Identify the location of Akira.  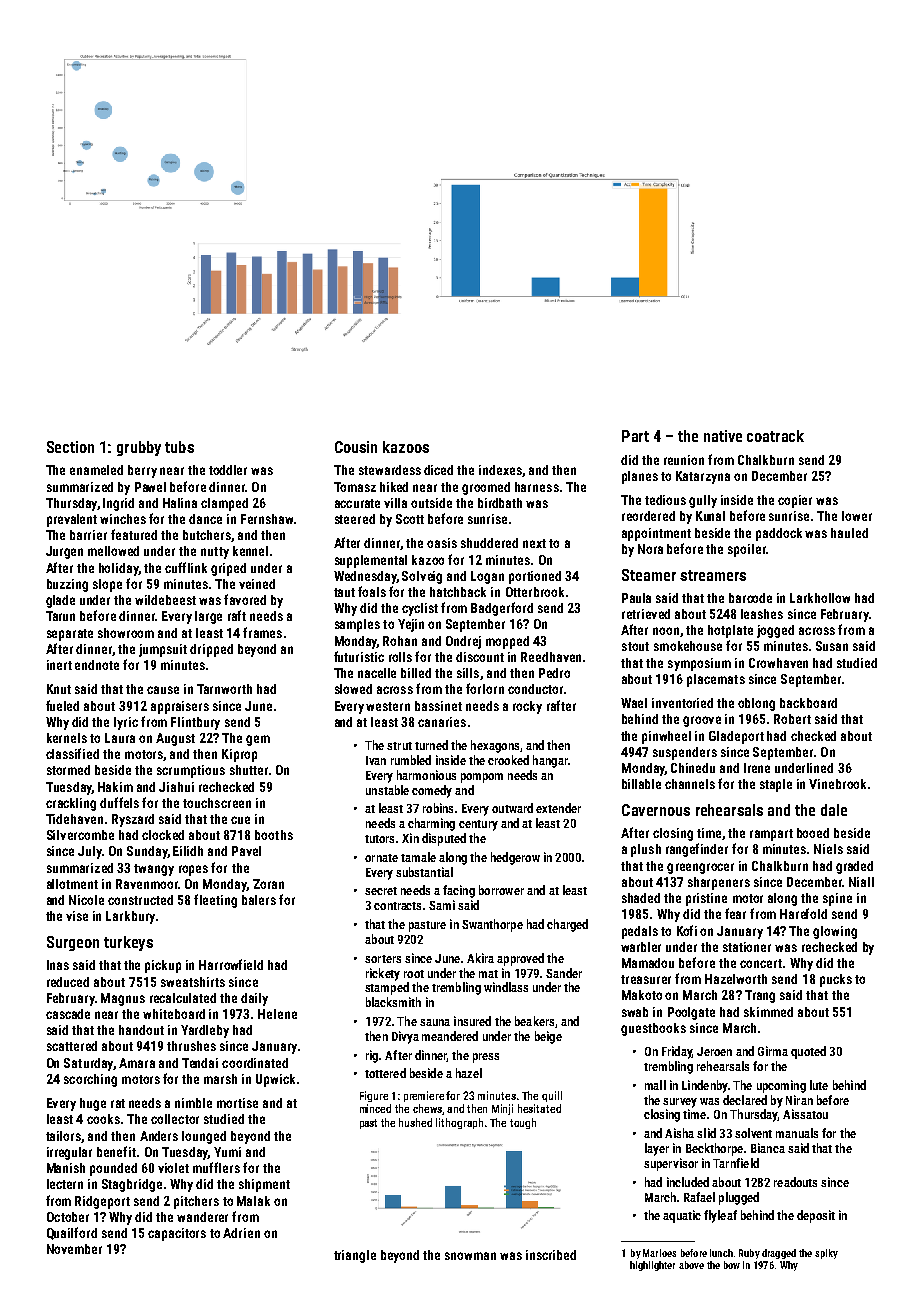
(480, 958).
